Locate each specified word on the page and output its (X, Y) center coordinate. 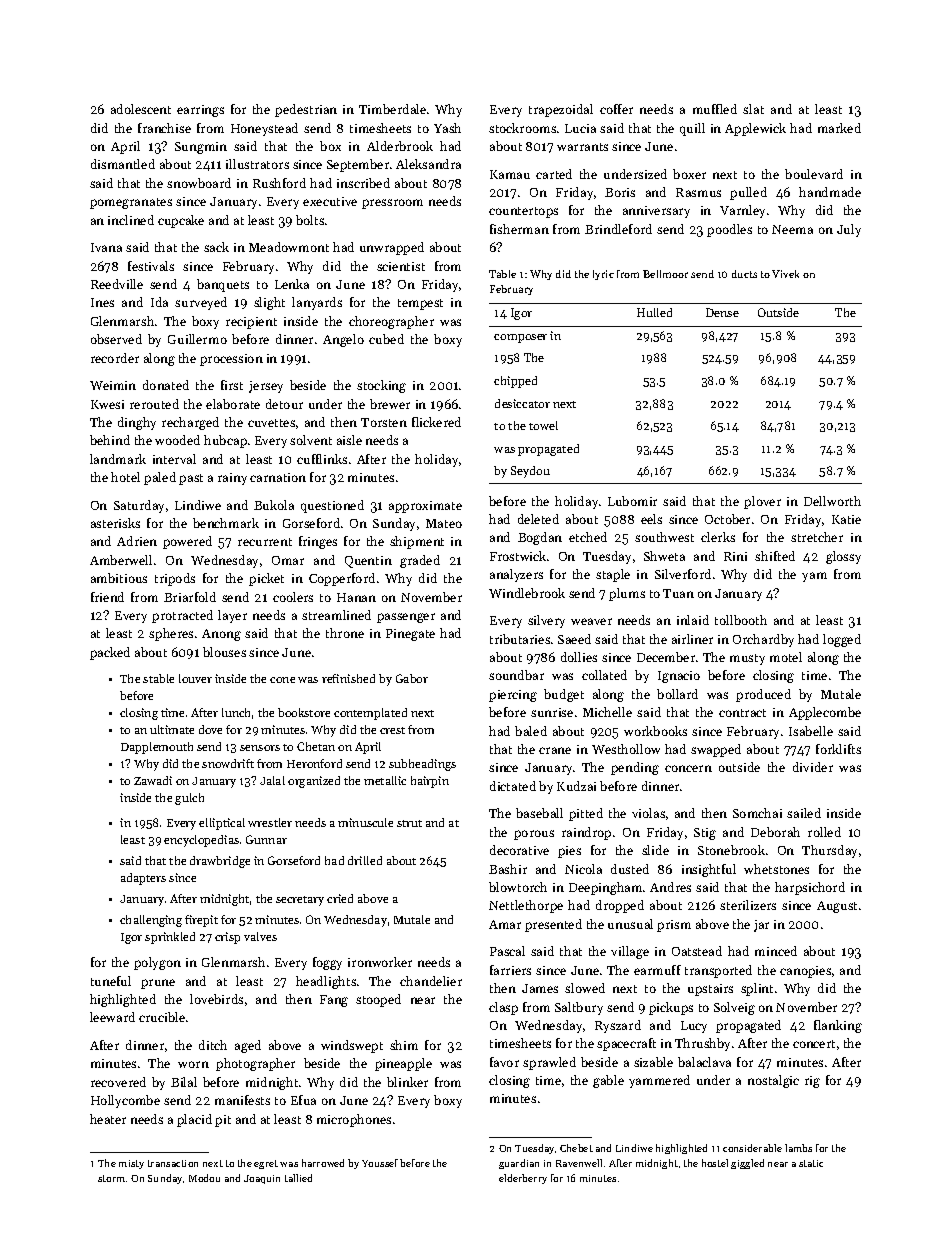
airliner (692, 639)
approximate (425, 507)
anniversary (656, 212)
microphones (354, 1120)
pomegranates (131, 203)
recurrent (265, 542)
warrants (582, 147)
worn (193, 1064)
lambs (798, 1148)
